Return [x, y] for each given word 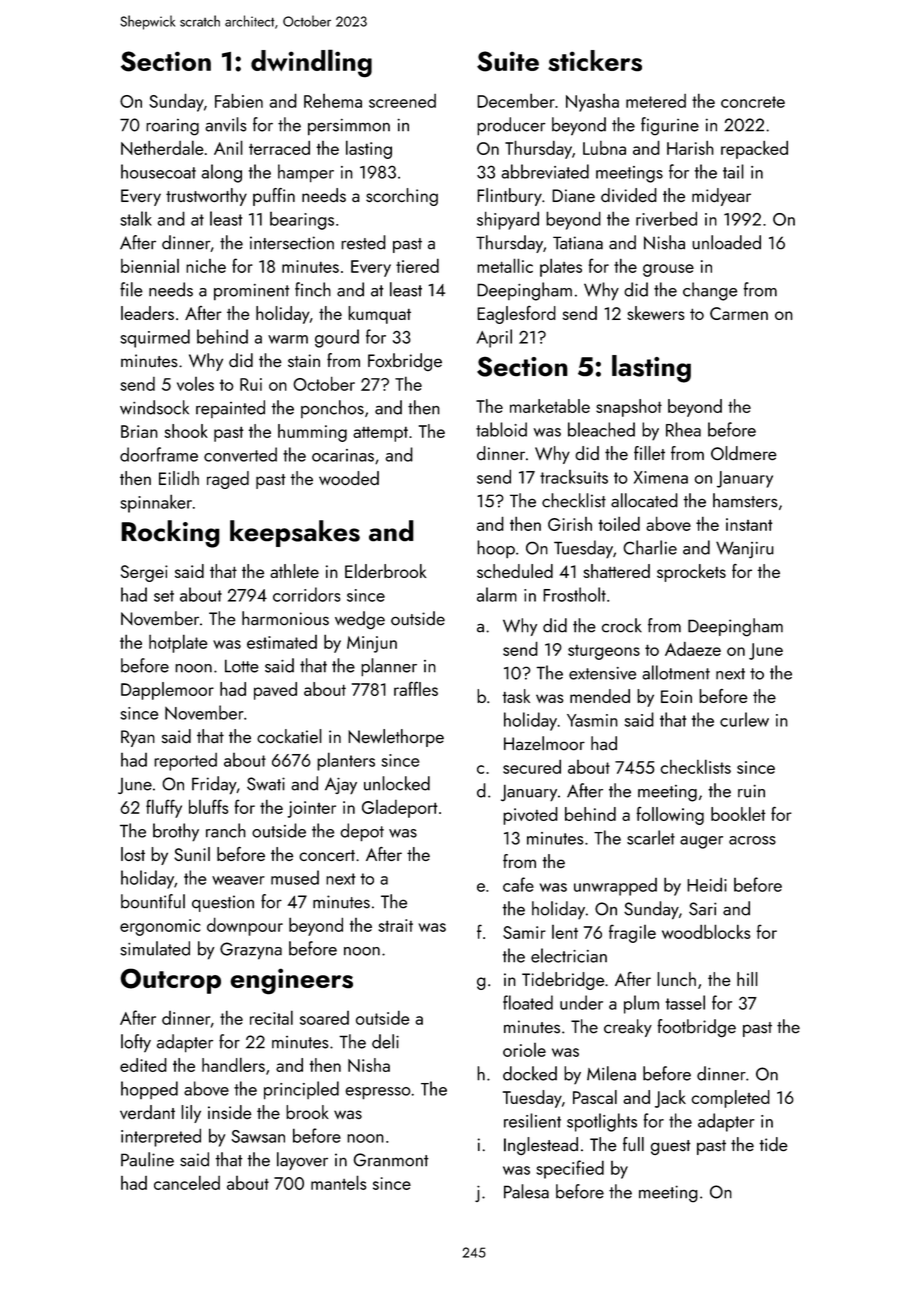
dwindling [311, 63]
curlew [744, 719]
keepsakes [295, 533]
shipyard [508, 220]
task [516, 696]
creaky [628, 1028]
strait [396, 925]
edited [143, 1065]
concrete [753, 102]
